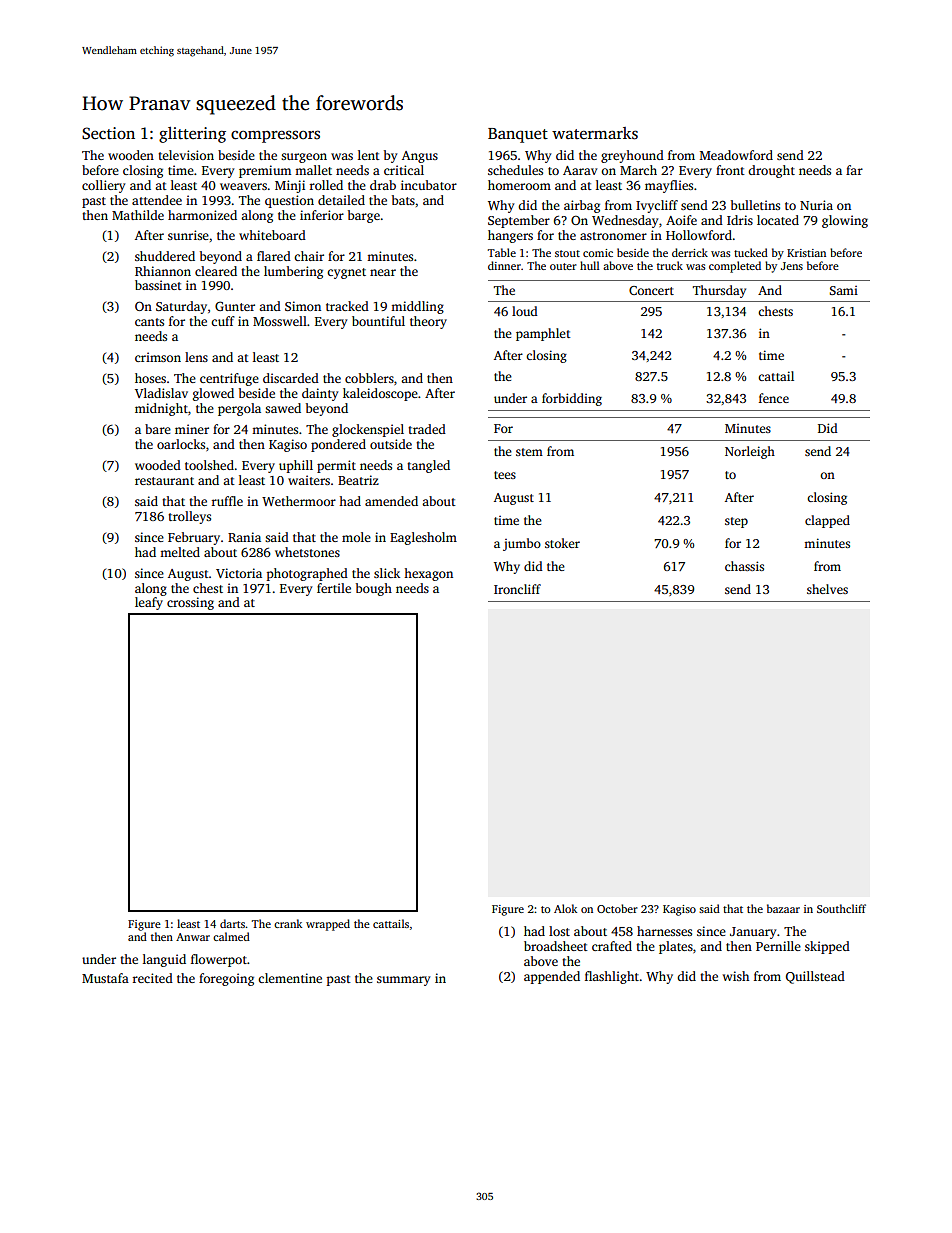 This screenshot has width=952, height=1233. What do you see at coordinates (651, 290) in the screenshot?
I see `Concert` at bounding box center [651, 290].
